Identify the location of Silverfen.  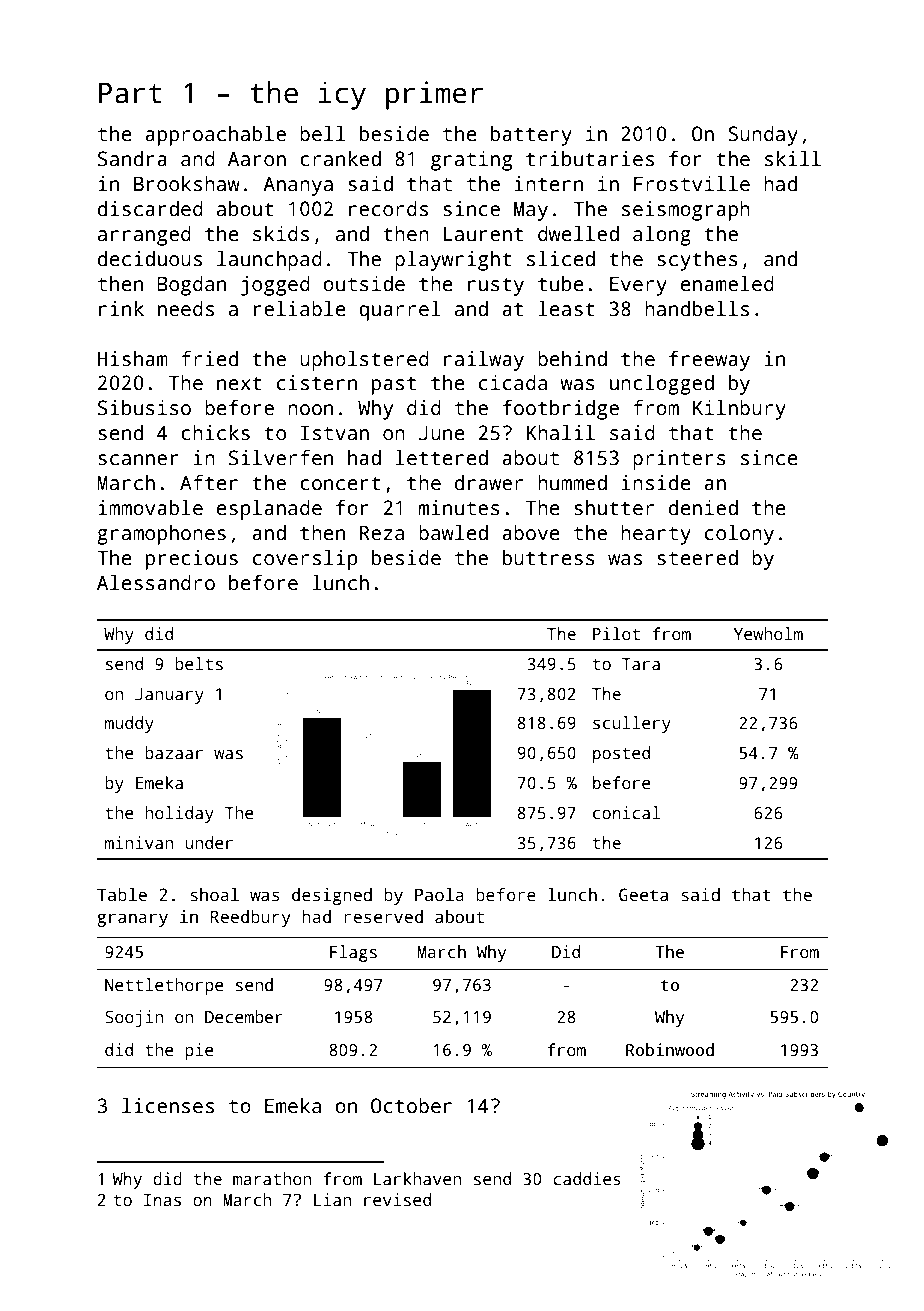
(281, 458).
